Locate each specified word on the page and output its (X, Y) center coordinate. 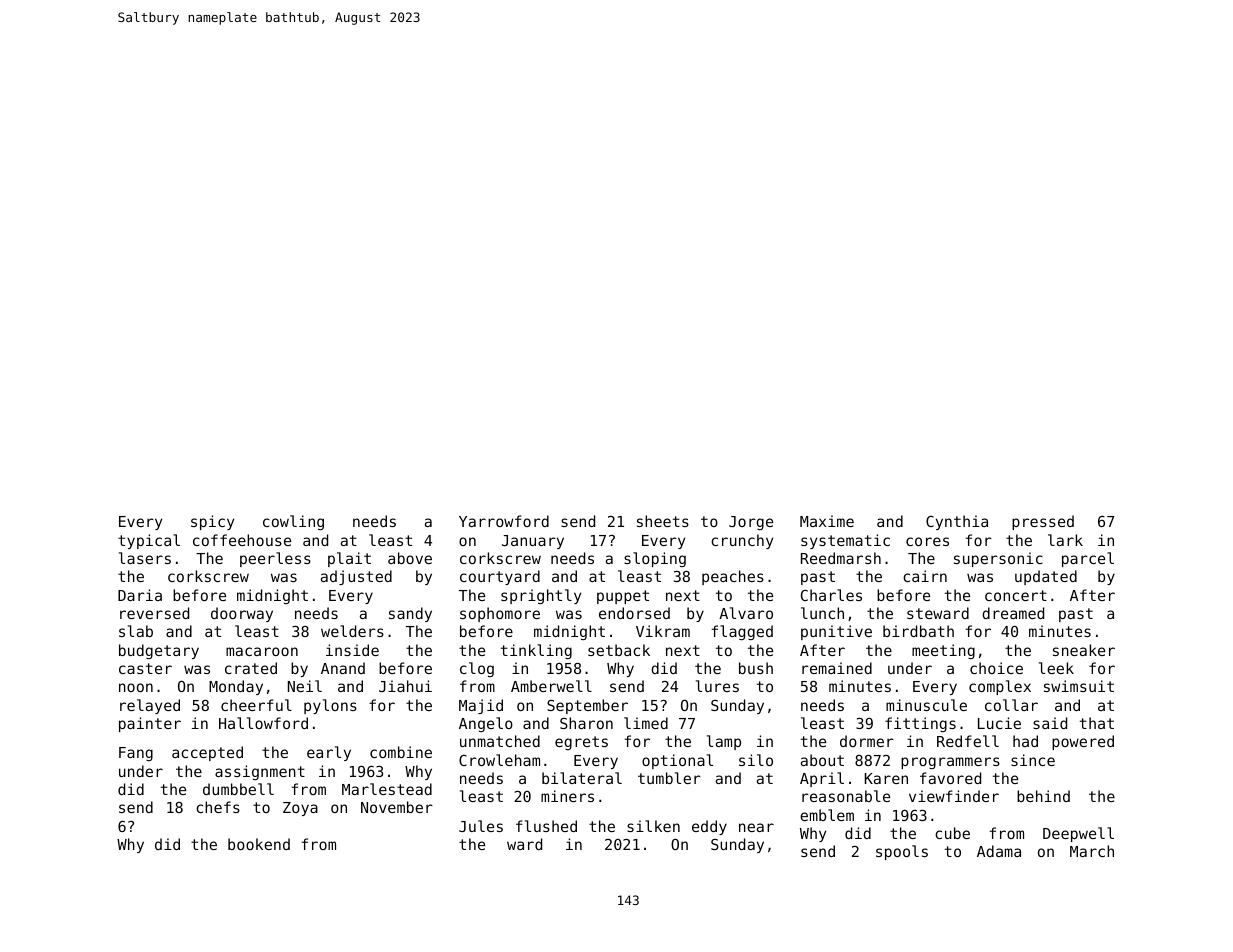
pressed (1043, 522)
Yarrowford (504, 521)
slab (136, 631)
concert (1016, 595)
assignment (260, 772)
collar (1011, 705)
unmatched (500, 741)
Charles (831, 595)
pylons (330, 706)
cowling (293, 522)
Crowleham (499, 760)
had (1025, 741)
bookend (259, 844)
